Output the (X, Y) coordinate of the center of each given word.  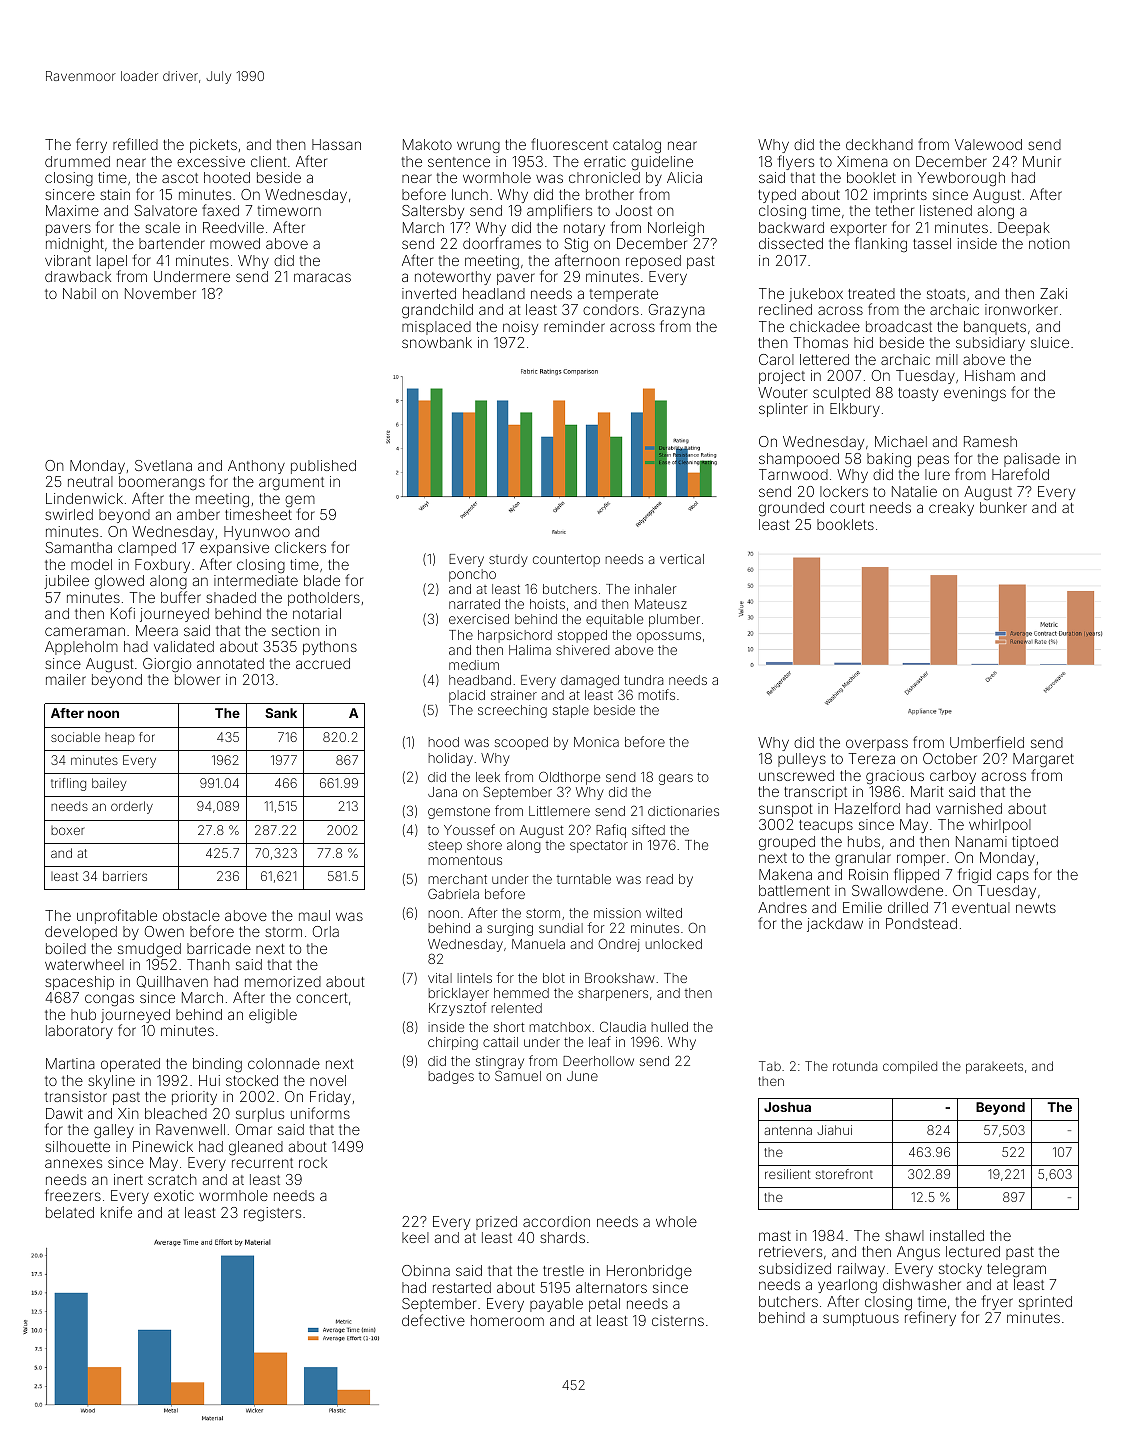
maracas (322, 277)
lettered (824, 359)
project (782, 377)
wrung (478, 147)
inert (128, 1179)
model (91, 564)
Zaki (1053, 293)
